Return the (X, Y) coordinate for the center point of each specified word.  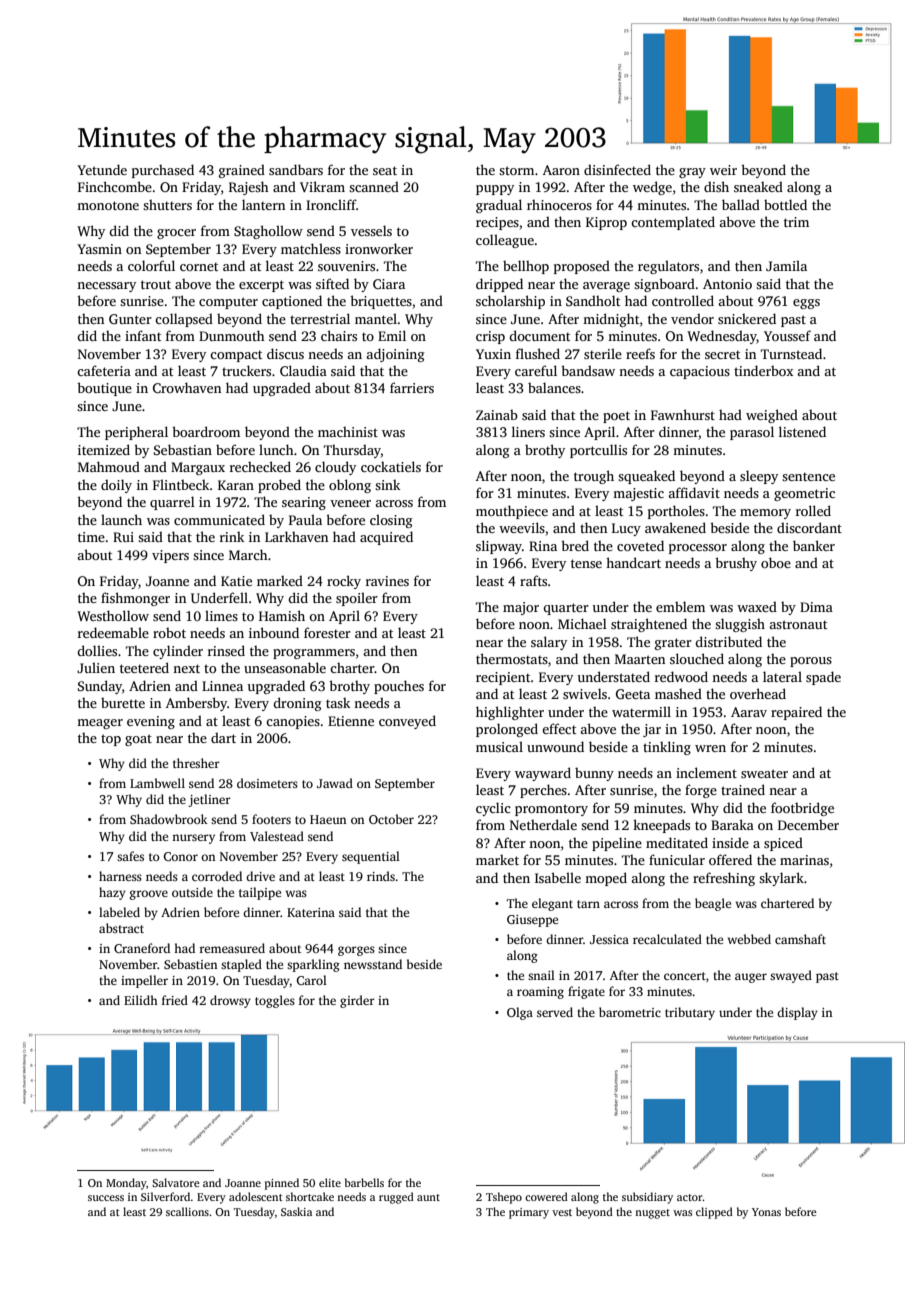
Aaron (561, 170)
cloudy (335, 468)
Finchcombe (115, 186)
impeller (144, 981)
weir (723, 170)
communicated (219, 519)
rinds (381, 876)
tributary (690, 1013)
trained (743, 789)
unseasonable (285, 667)
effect (559, 728)
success (106, 1198)
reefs (640, 353)
